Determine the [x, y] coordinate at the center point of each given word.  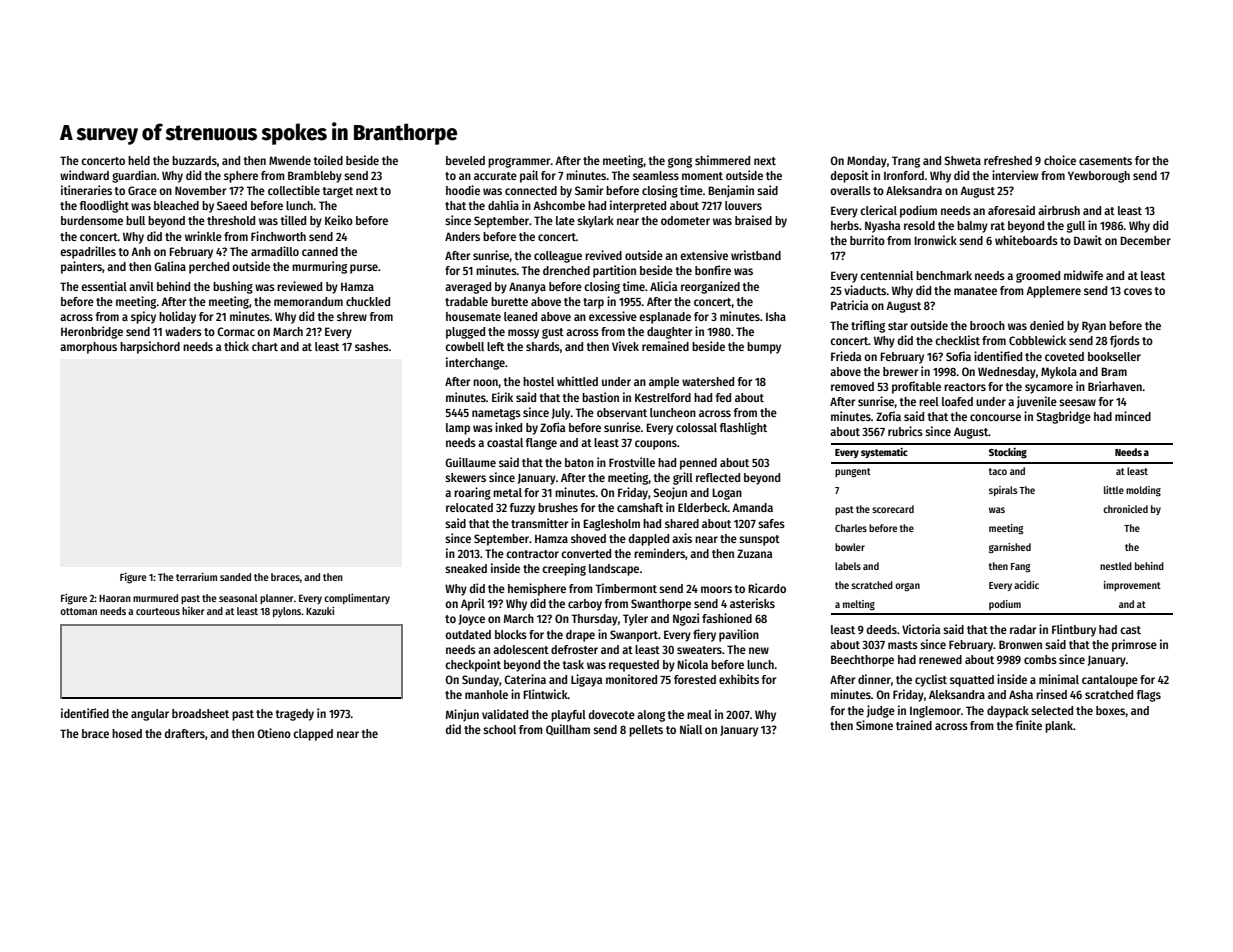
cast [1130, 630]
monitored [631, 679]
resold [919, 225]
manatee [975, 291]
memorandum [308, 301]
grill [683, 478]
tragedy [294, 715]
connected [531, 190]
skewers [465, 477]
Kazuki [320, 610]
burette [509, 301]
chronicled [1125, 509]
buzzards [194, 160]
